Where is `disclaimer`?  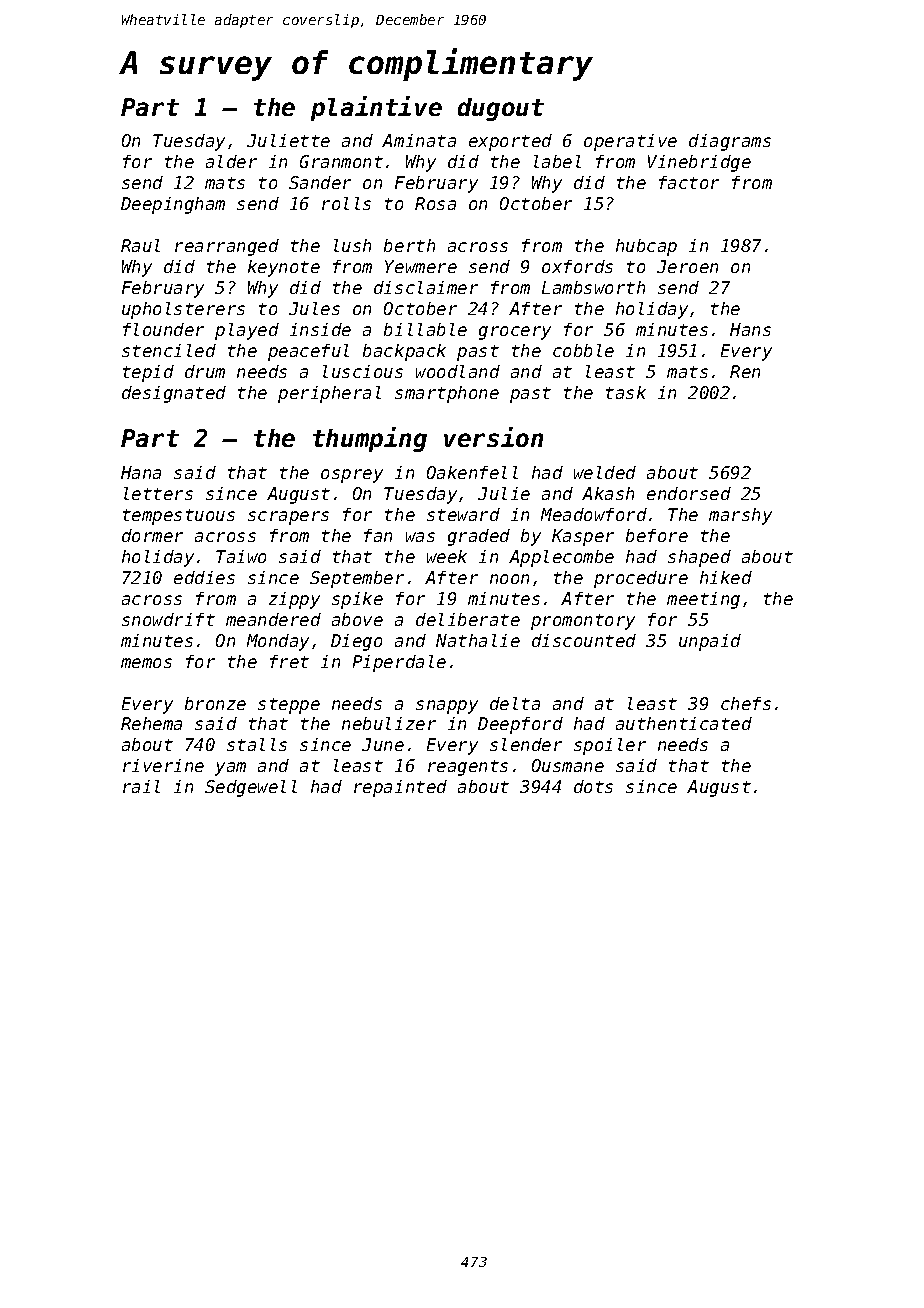 disclaimer is located at coordinates (426, 287).
